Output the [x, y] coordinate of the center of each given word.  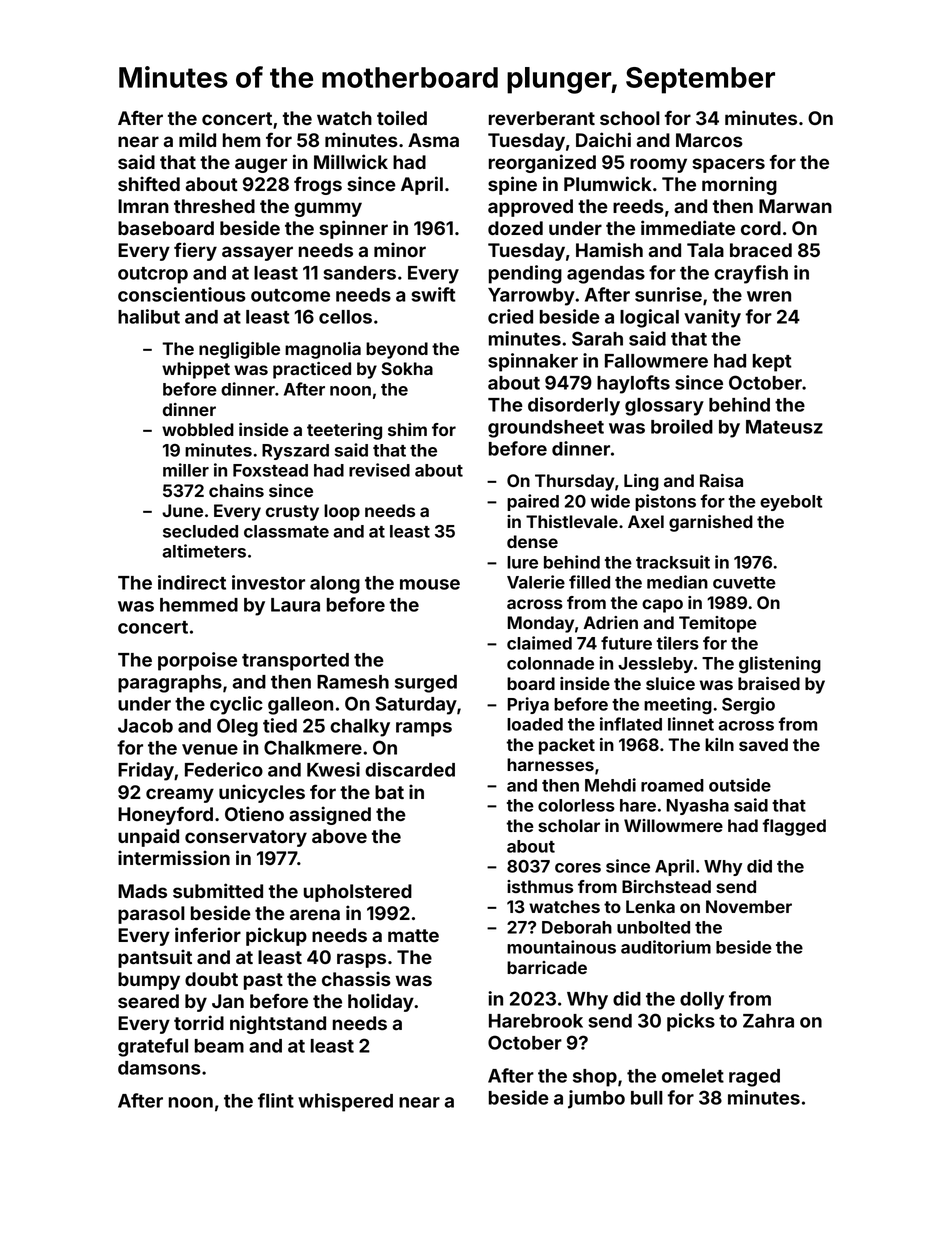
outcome [290, 295]
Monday [540, 624]
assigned [330, 815]
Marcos [709, 140]
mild [197, 139]
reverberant [542, 118]
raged [754, 1078]
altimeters [204, 551]
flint [276, 1100]
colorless [576, 805]
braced [761, 250]
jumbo [596, 1099]
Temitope [718, 624]
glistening [780, 664]
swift [433, 294]
